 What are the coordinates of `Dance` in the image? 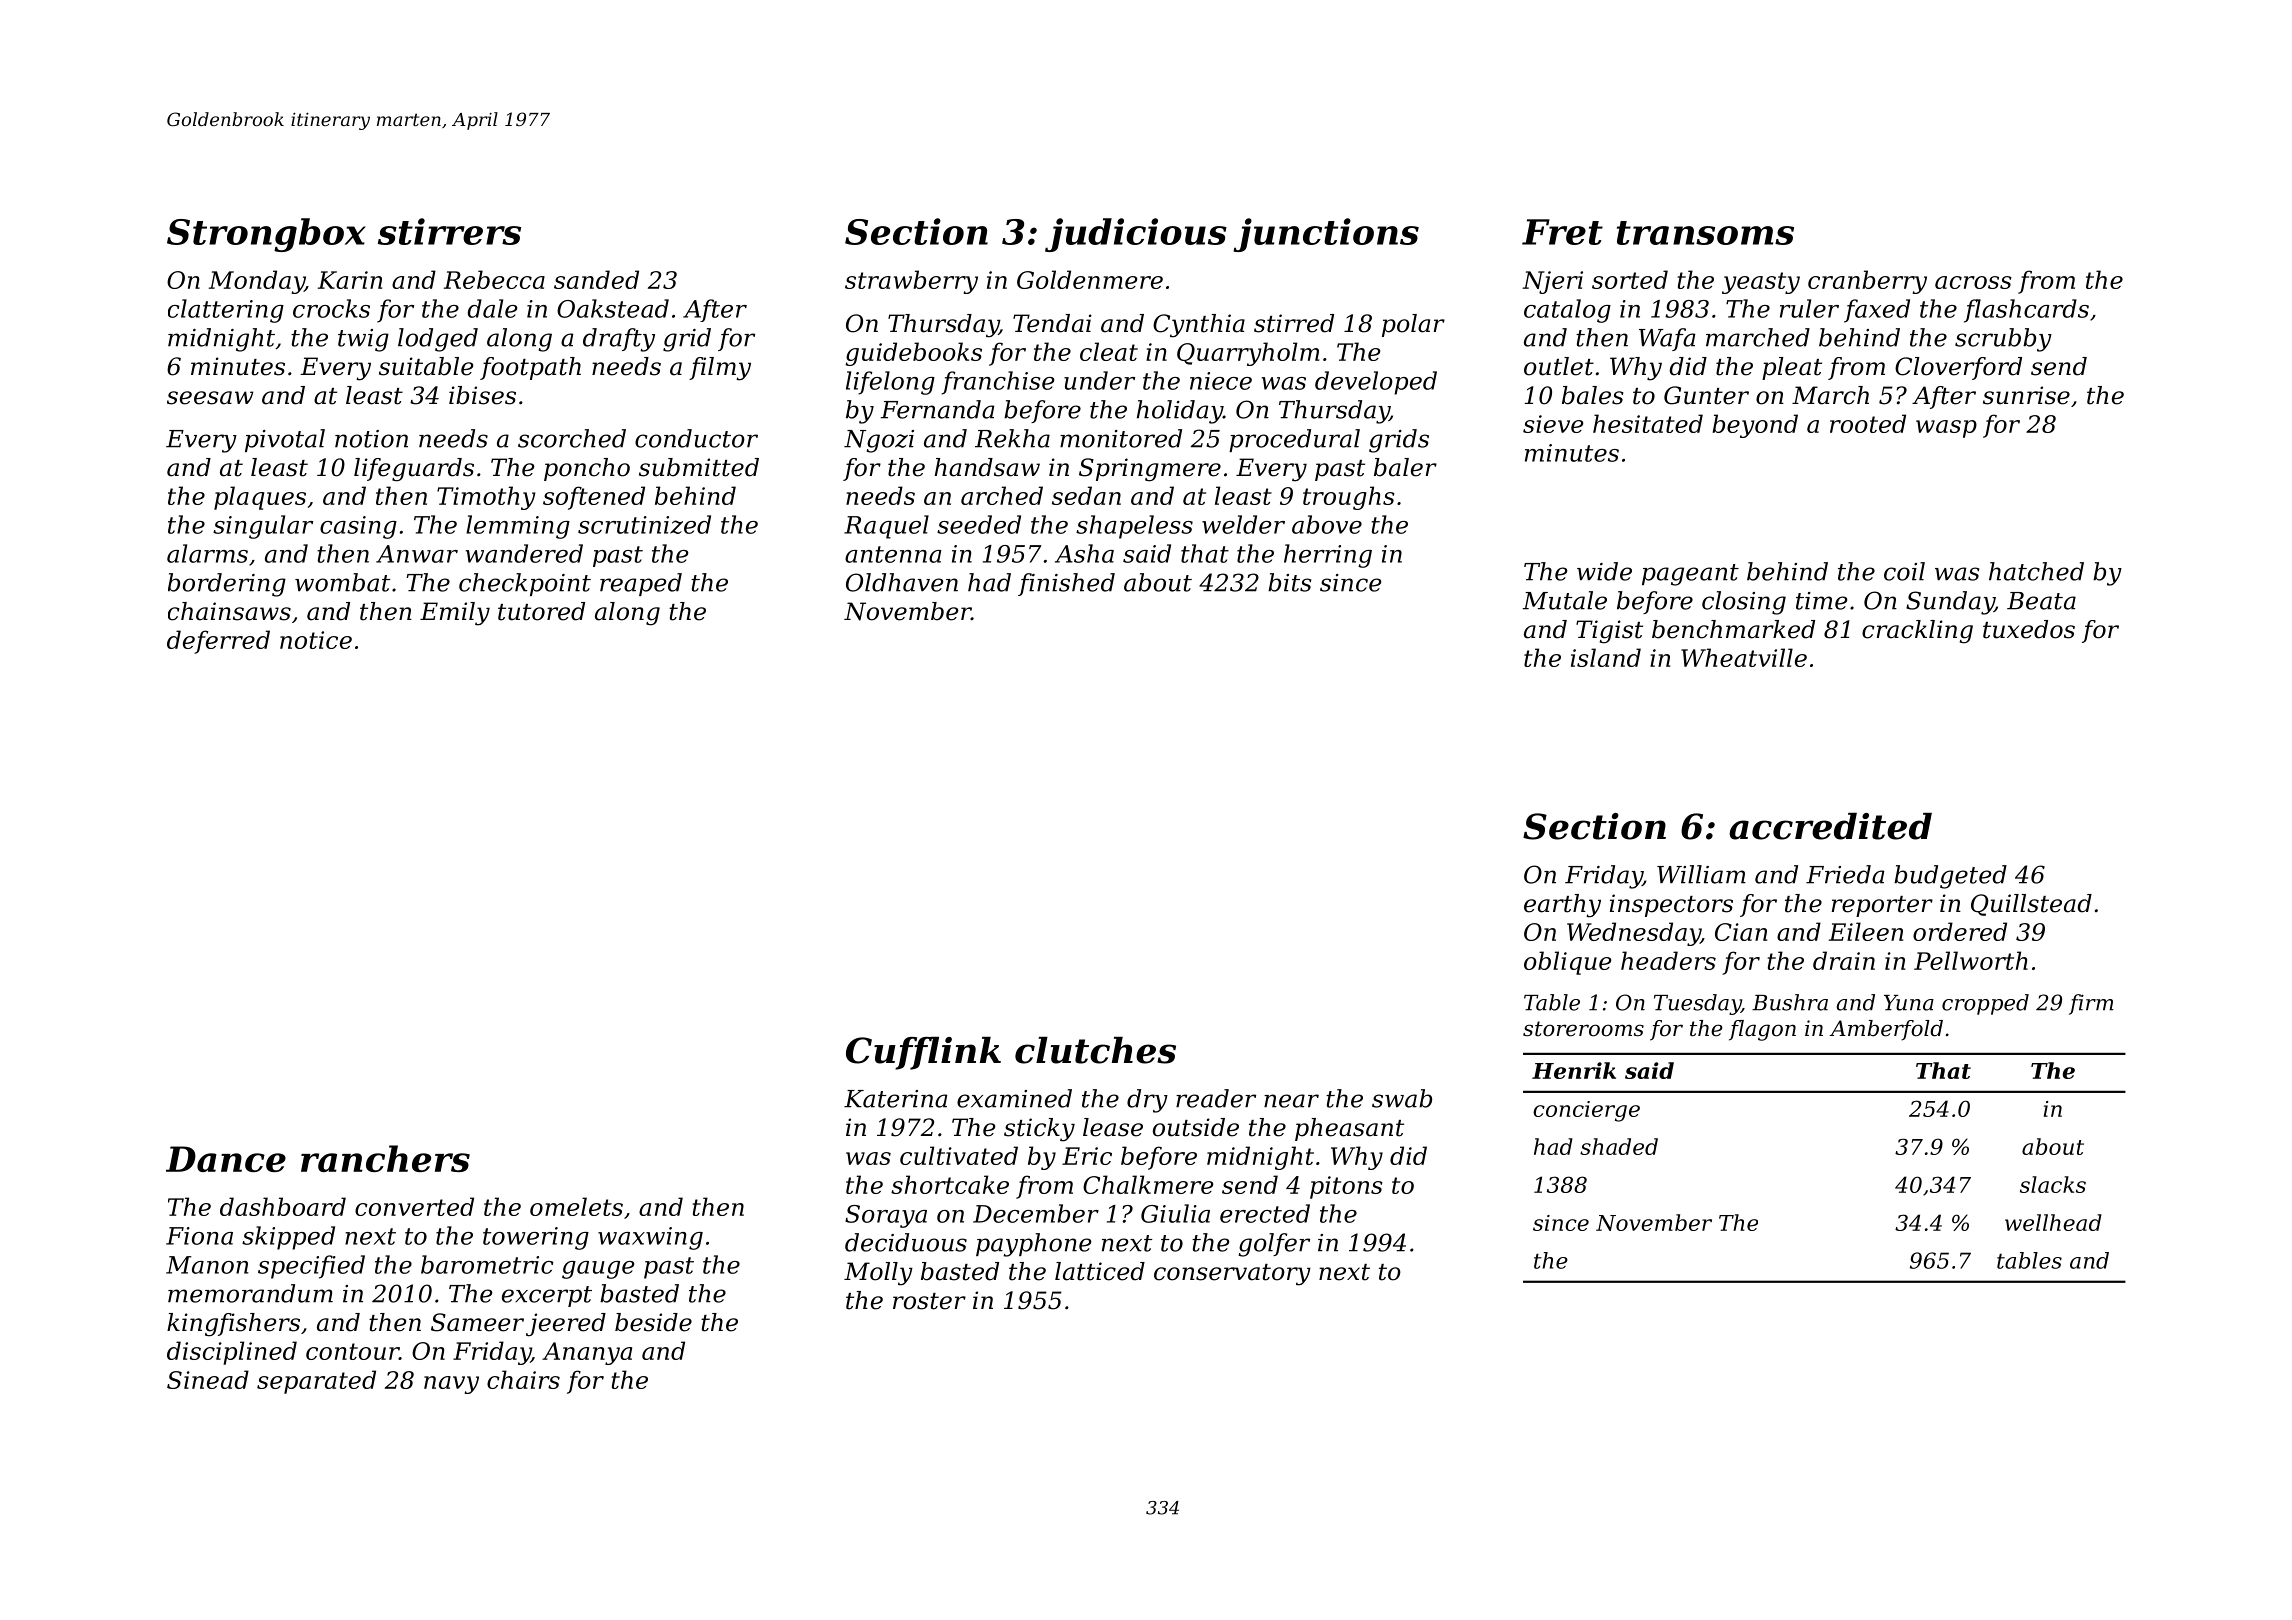 It's located at (226, 1159).
